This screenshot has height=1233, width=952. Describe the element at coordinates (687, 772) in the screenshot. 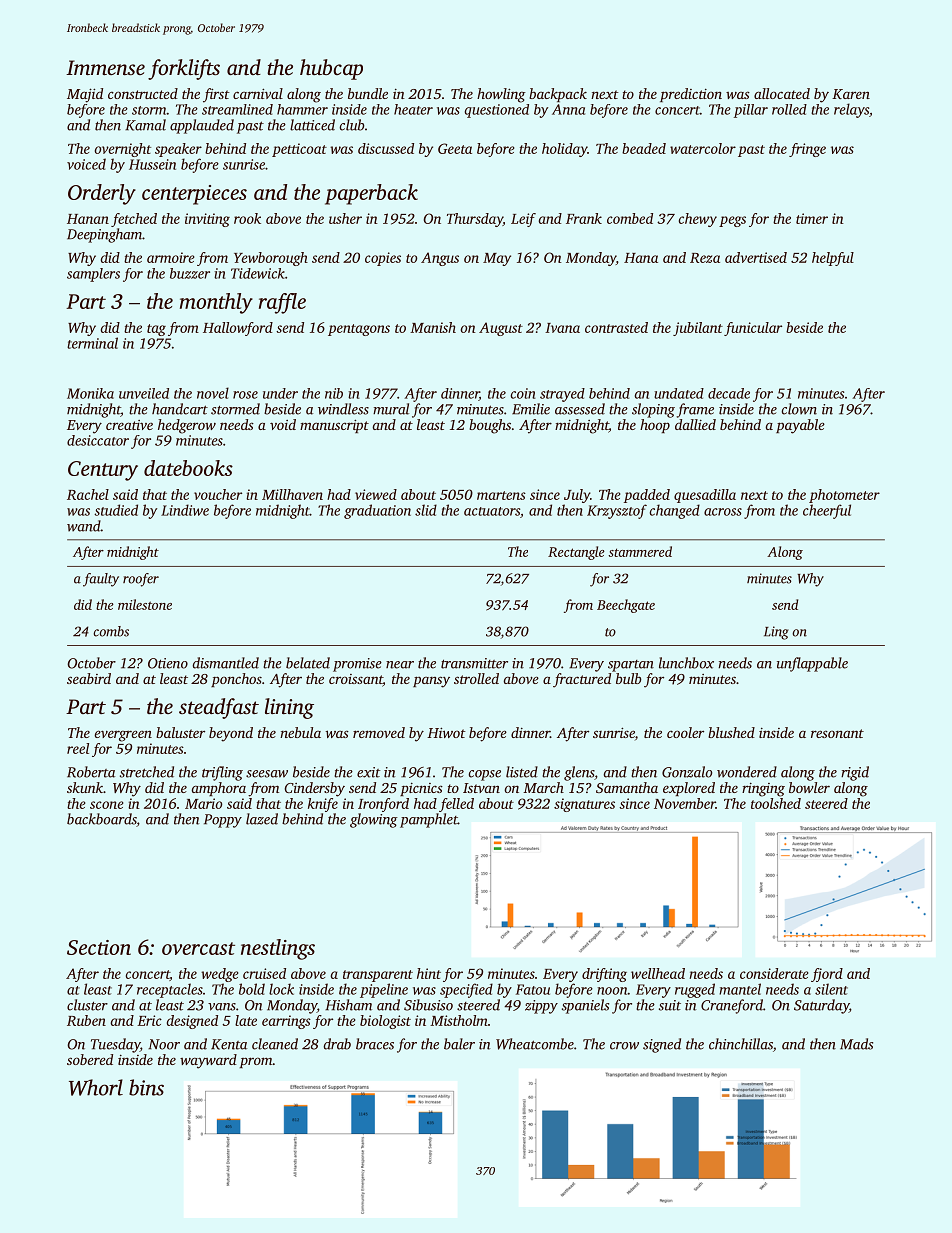

I see `Gonzalo` at that location.
